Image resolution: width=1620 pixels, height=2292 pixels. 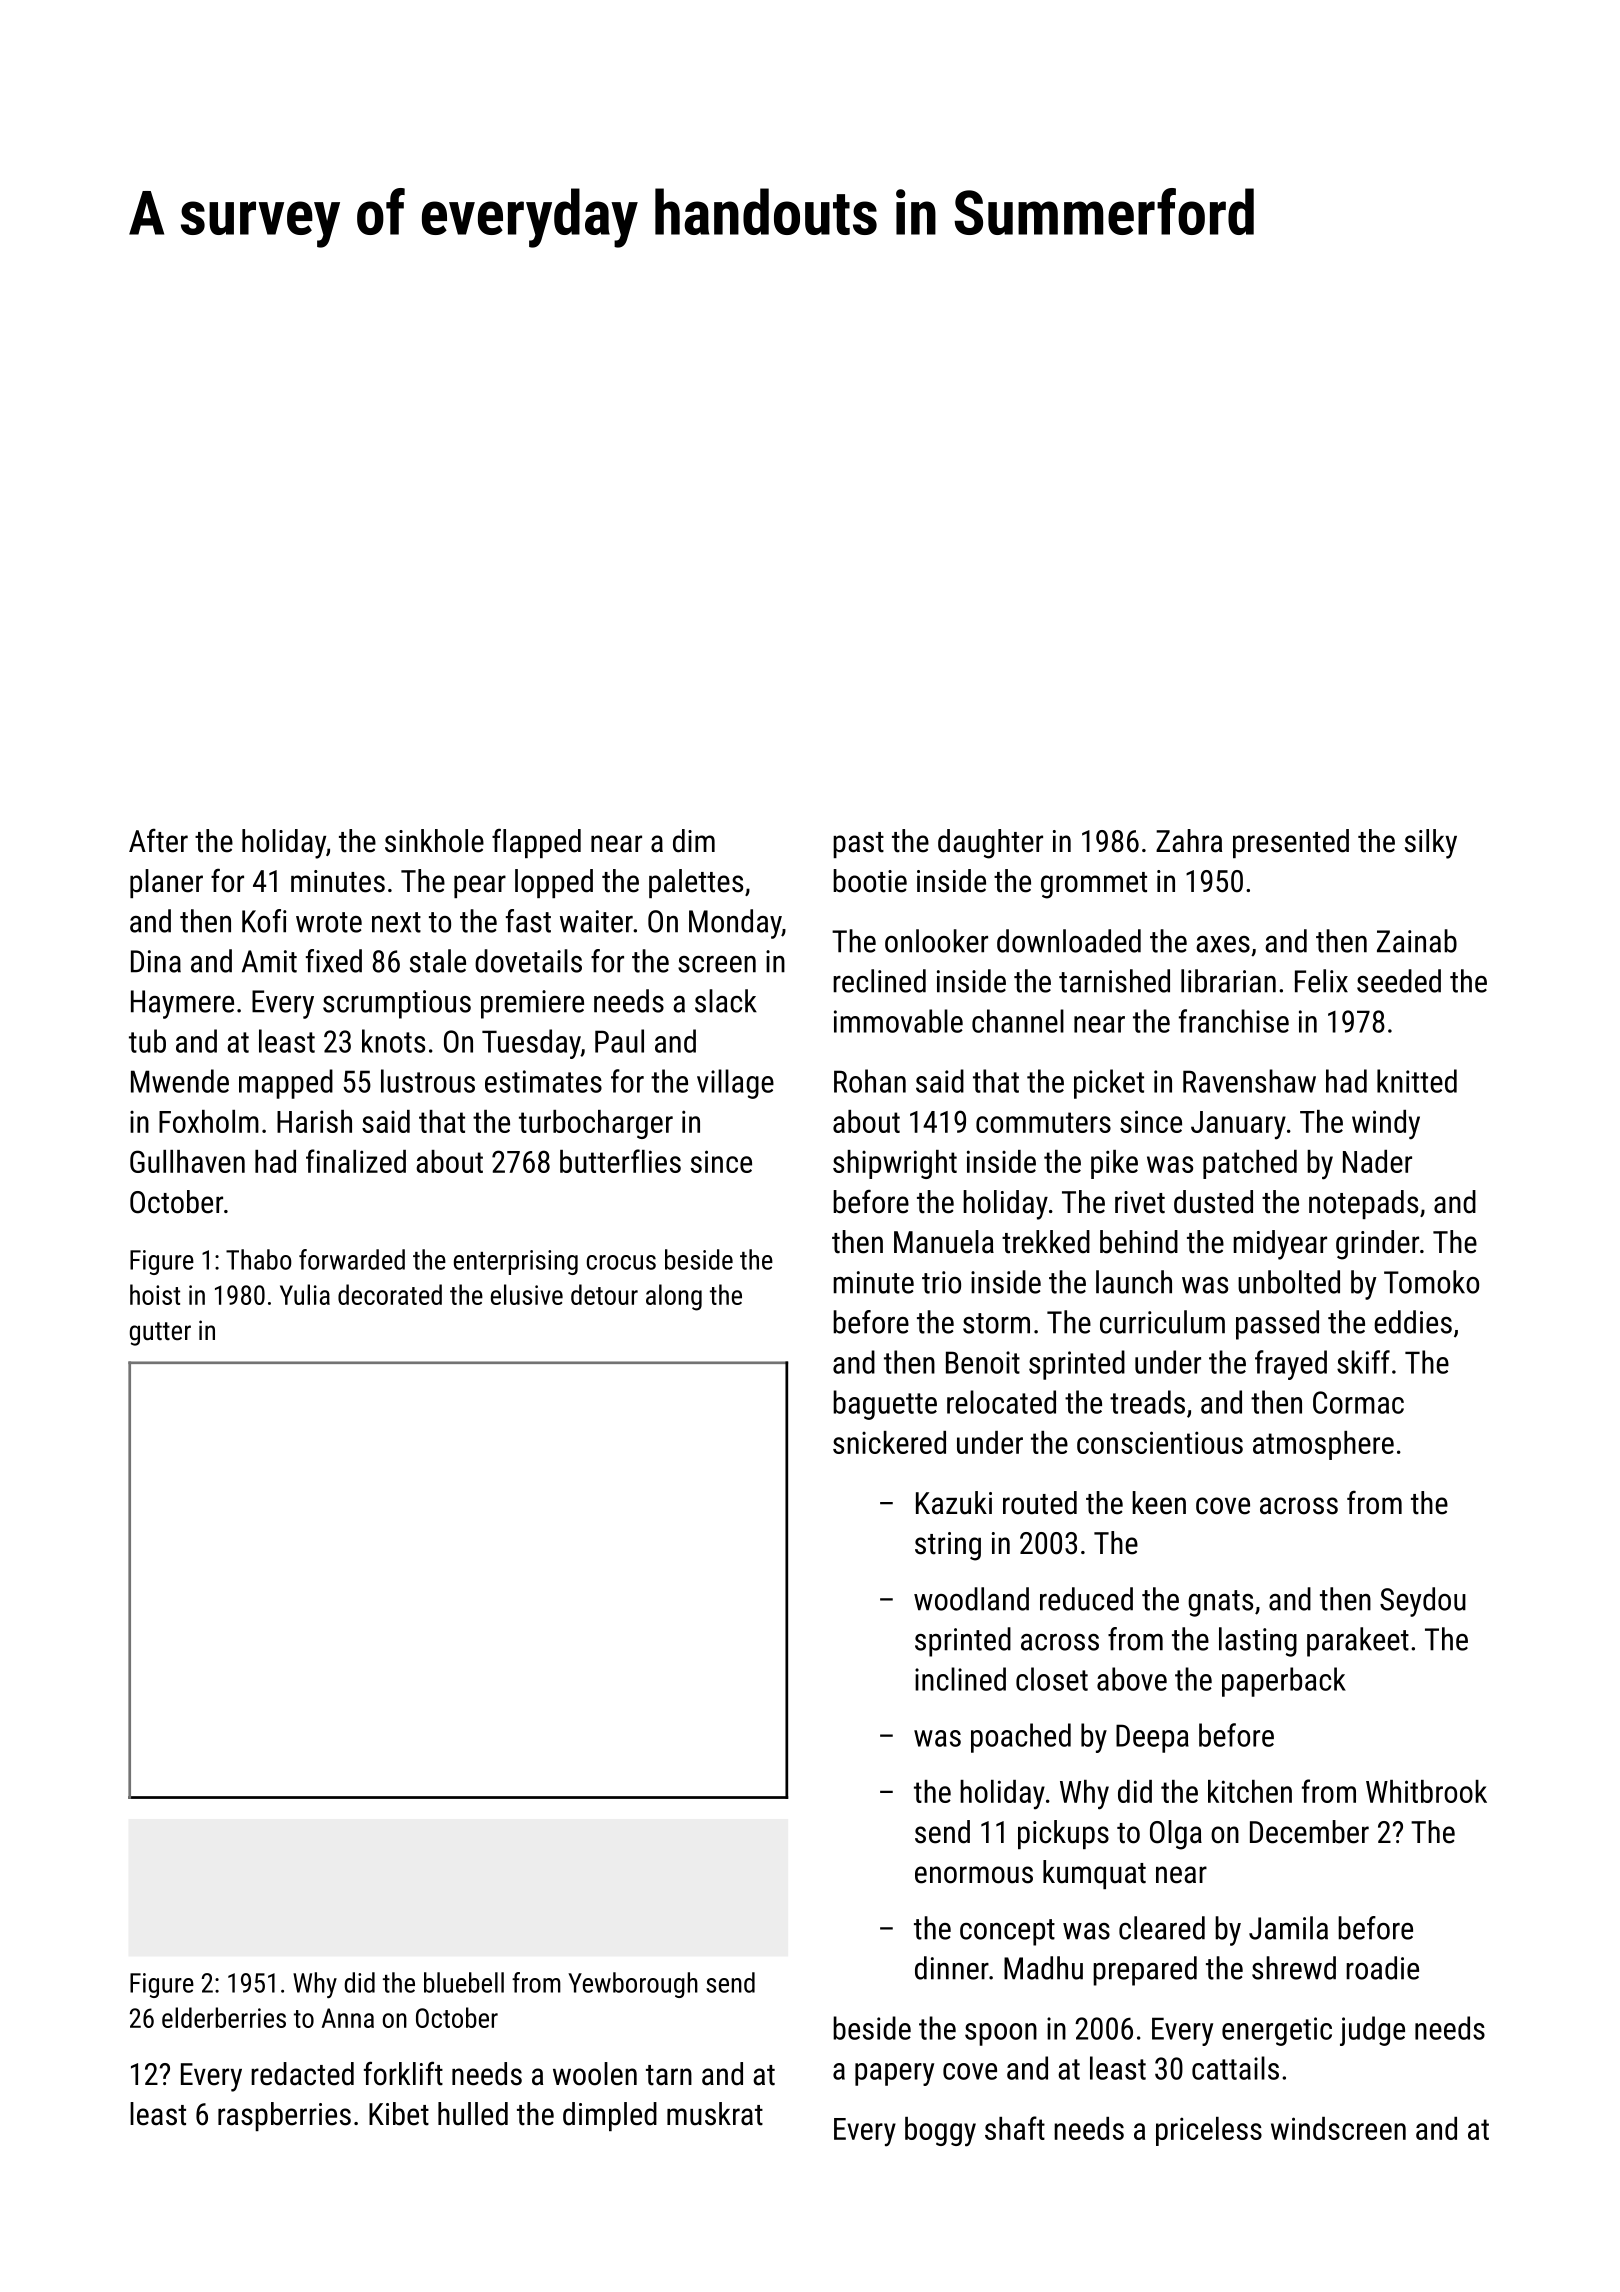 What do you see at coordinates (428, 1081) in the screenshot?
I see `lustrous` at bounding box center [428, 1081].
